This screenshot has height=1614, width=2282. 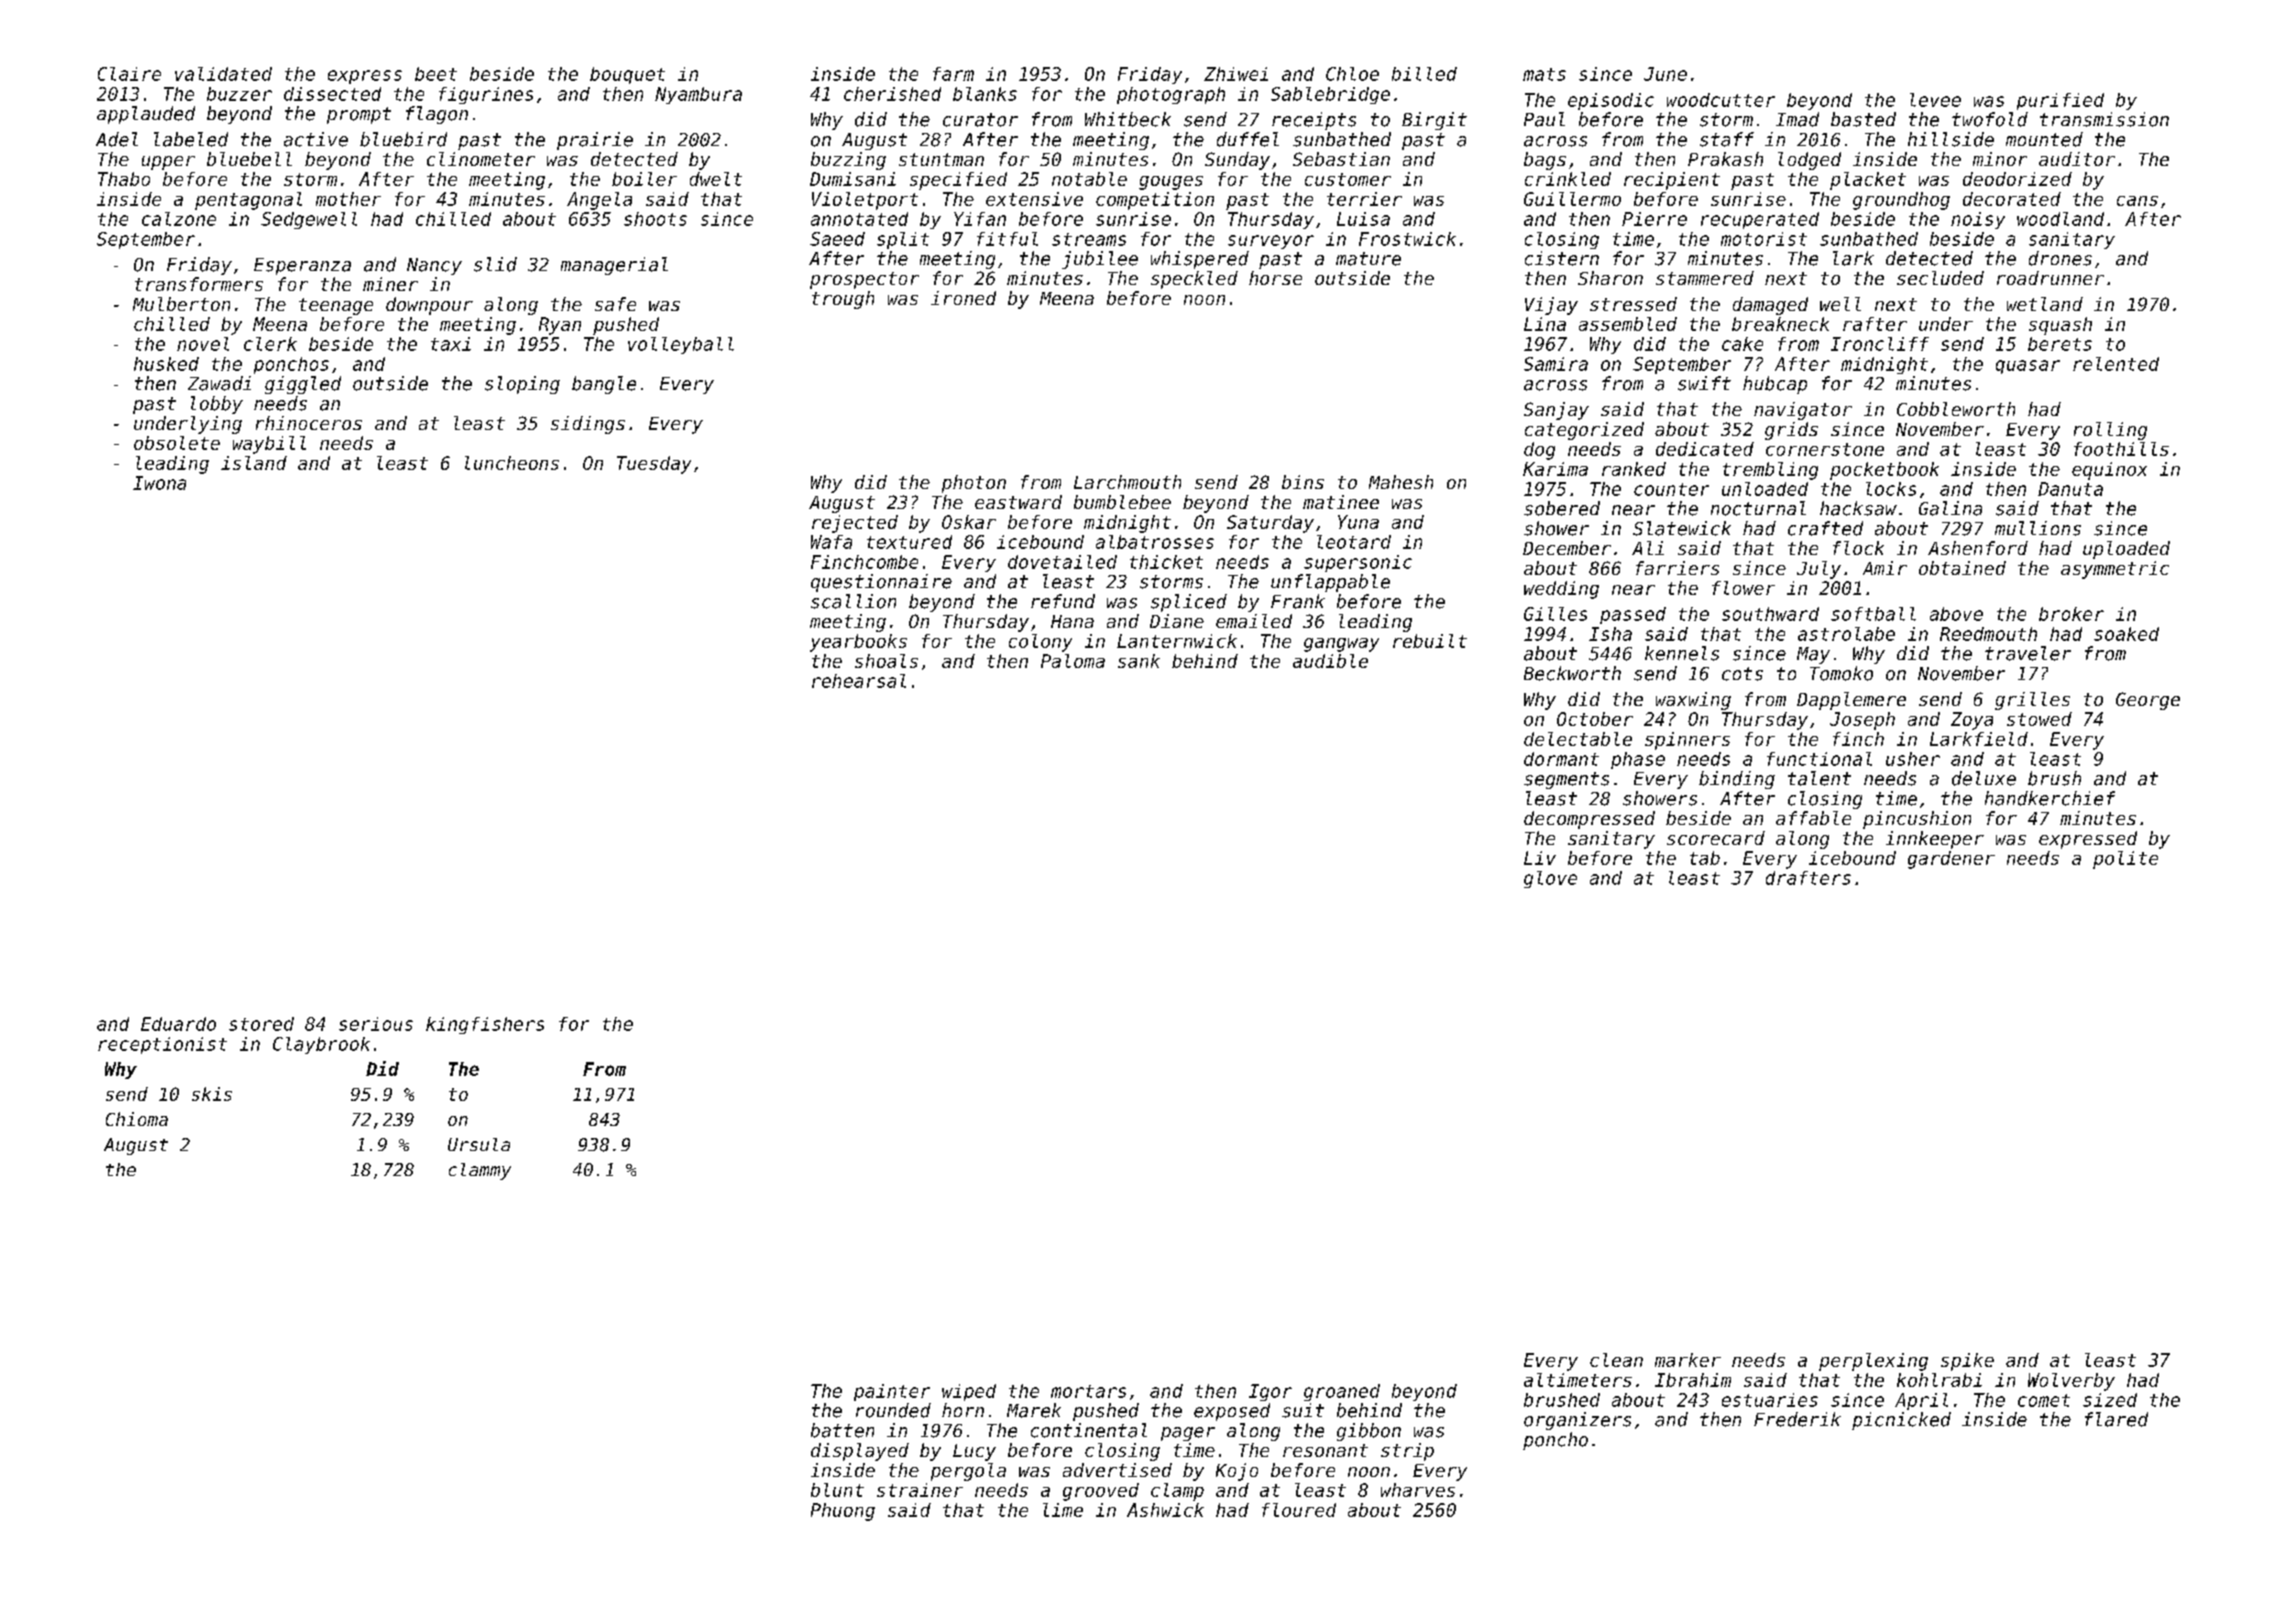 What do you see at coordinates (485, 1025) in the screenshot?
I see `kingfishers` at bounding box center [485, 1025].
